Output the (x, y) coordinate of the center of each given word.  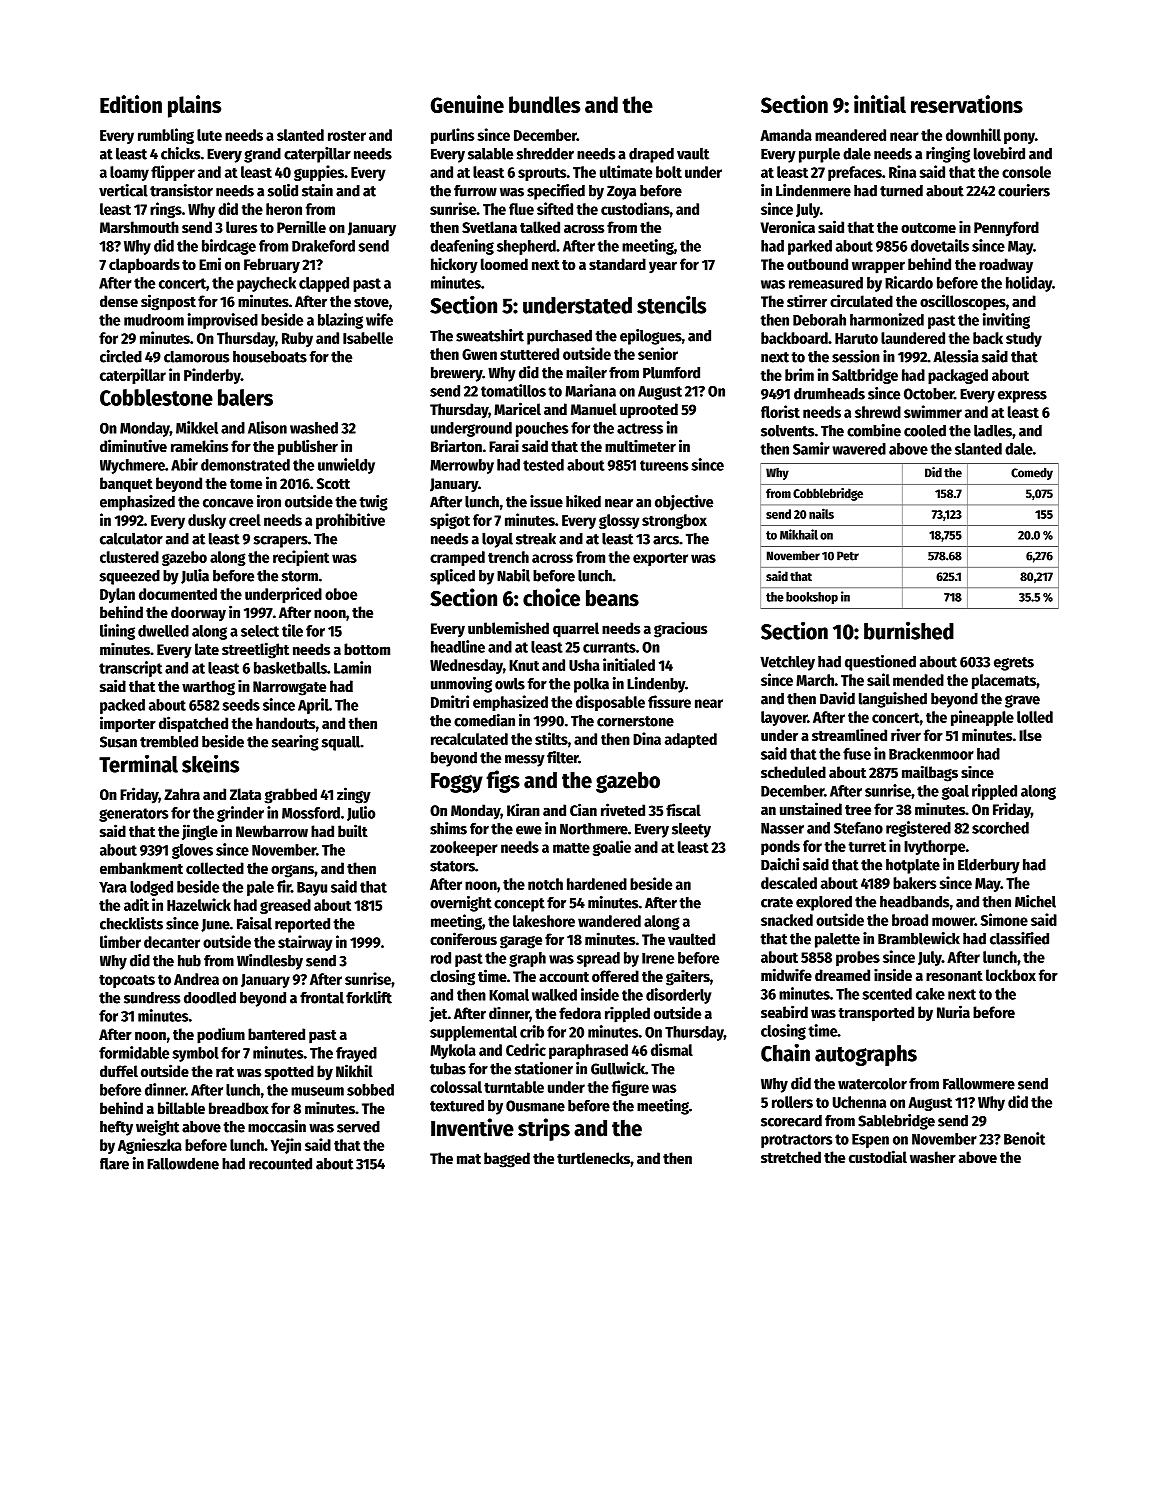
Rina (902, 171)
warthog (208, 688)
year (663, 267)
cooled (925, 431)
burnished (909, 631)
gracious (680, 629)
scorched (1000, 828)
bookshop (812, 598)
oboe (341, 594)
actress (640, 428)
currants (609, 647)
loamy (129, 173)
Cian (583, 809)
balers (245, 397)
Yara (113, 887)
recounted (280, 1164)
